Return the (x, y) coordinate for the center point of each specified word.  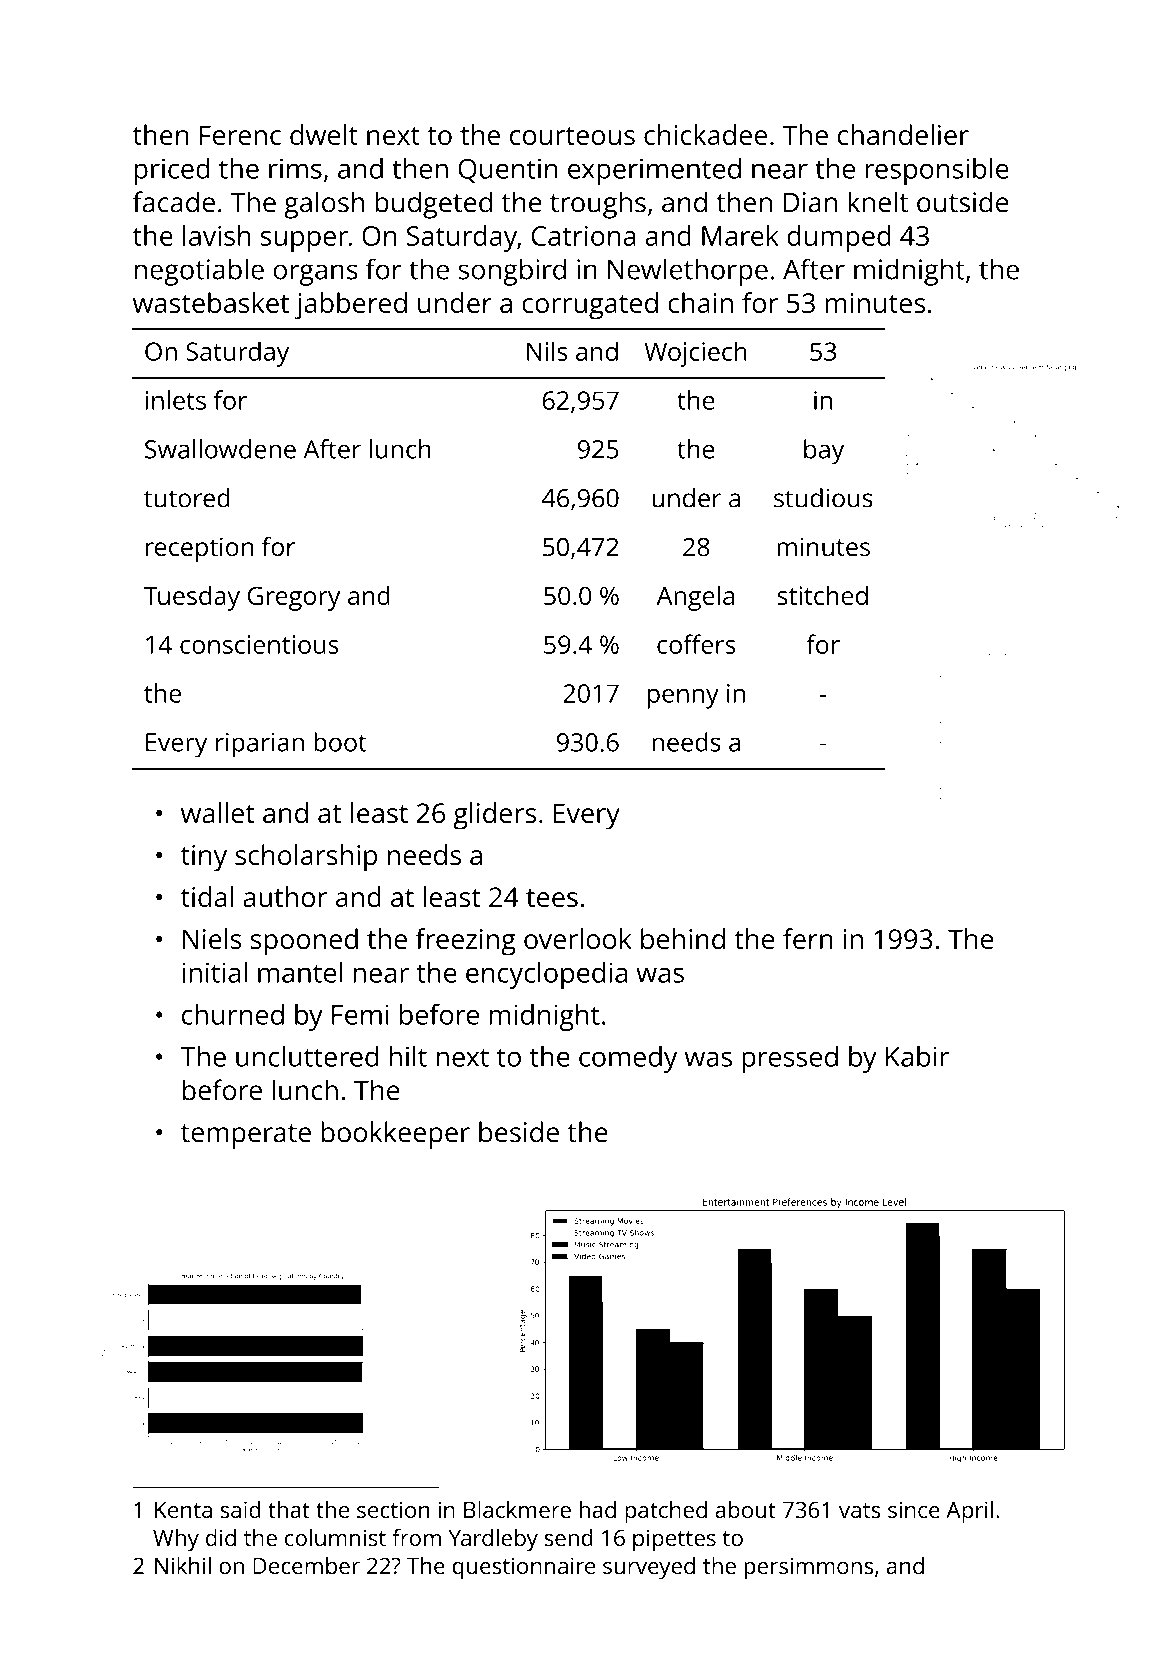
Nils (547, 351)
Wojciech (695, 354)
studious (823, 498)
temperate (246, 1136)
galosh (324, 205)
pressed (790, 1059)
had (597, 1509)
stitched (823, 595)
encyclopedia (546, 975)
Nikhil (183, 1565)
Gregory (294, 598)
